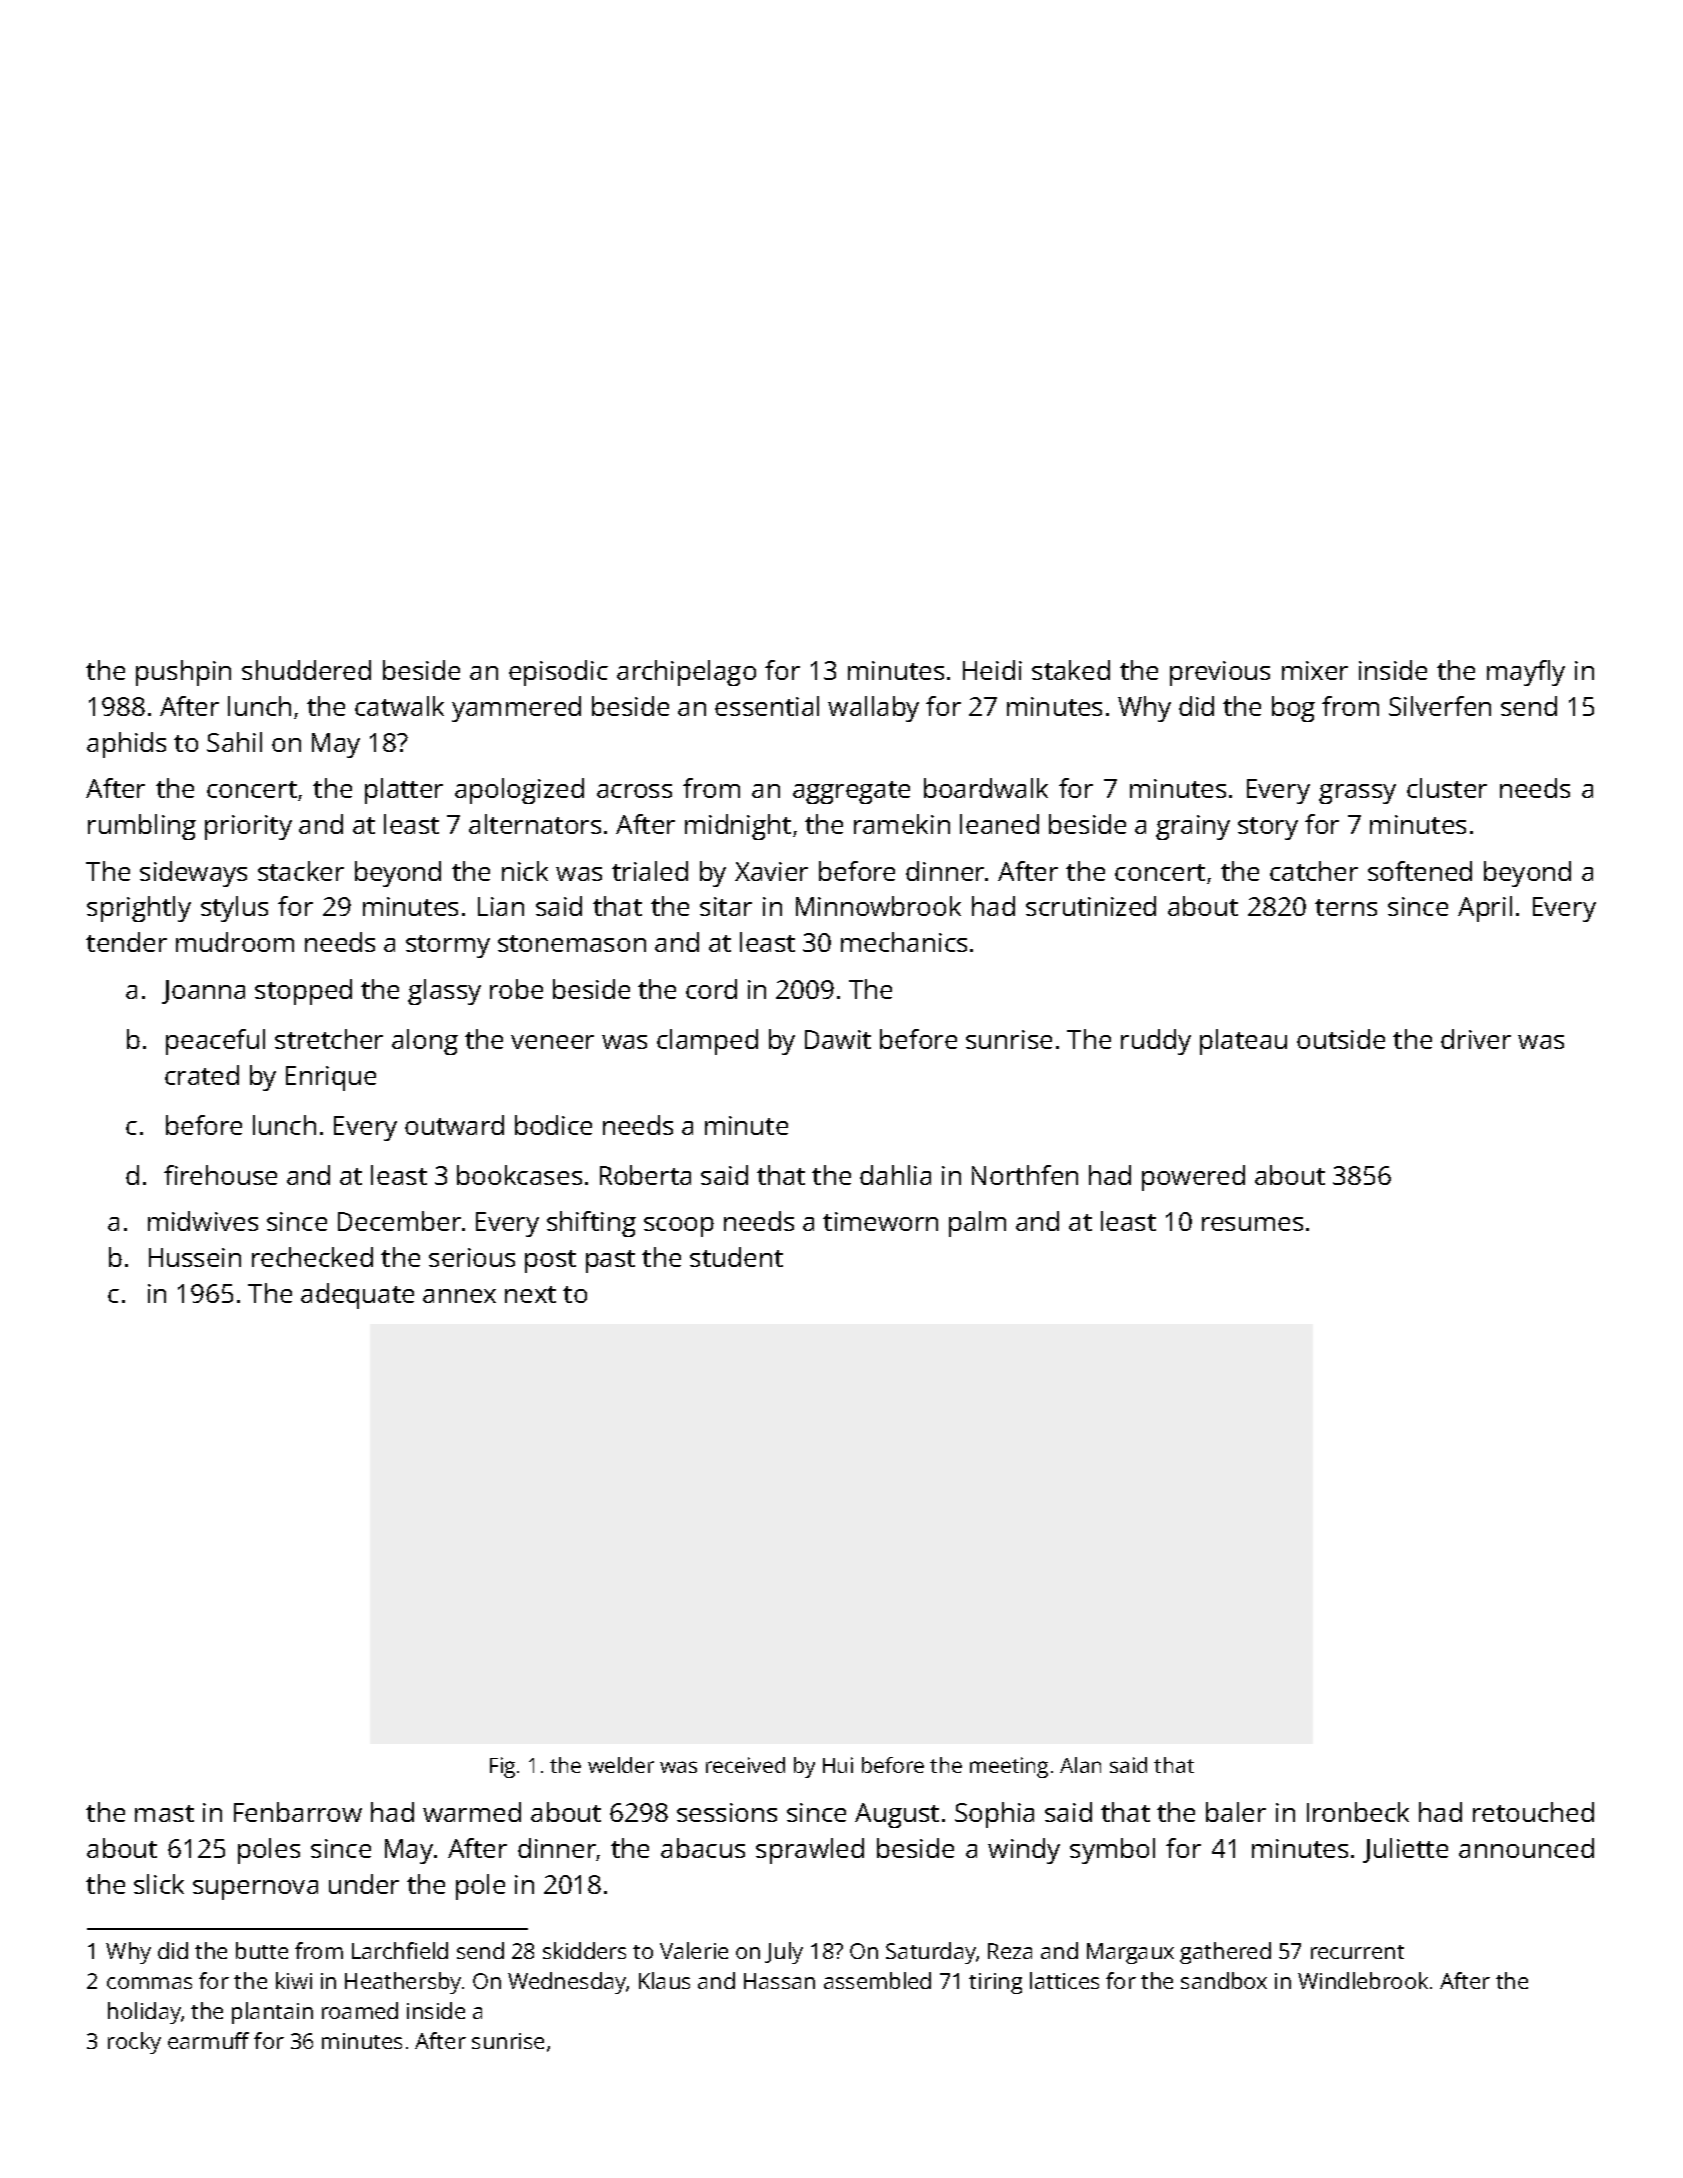 The height and width of the image is (2178, 1683). I want to click on retouched, so click(1533, 1812).
